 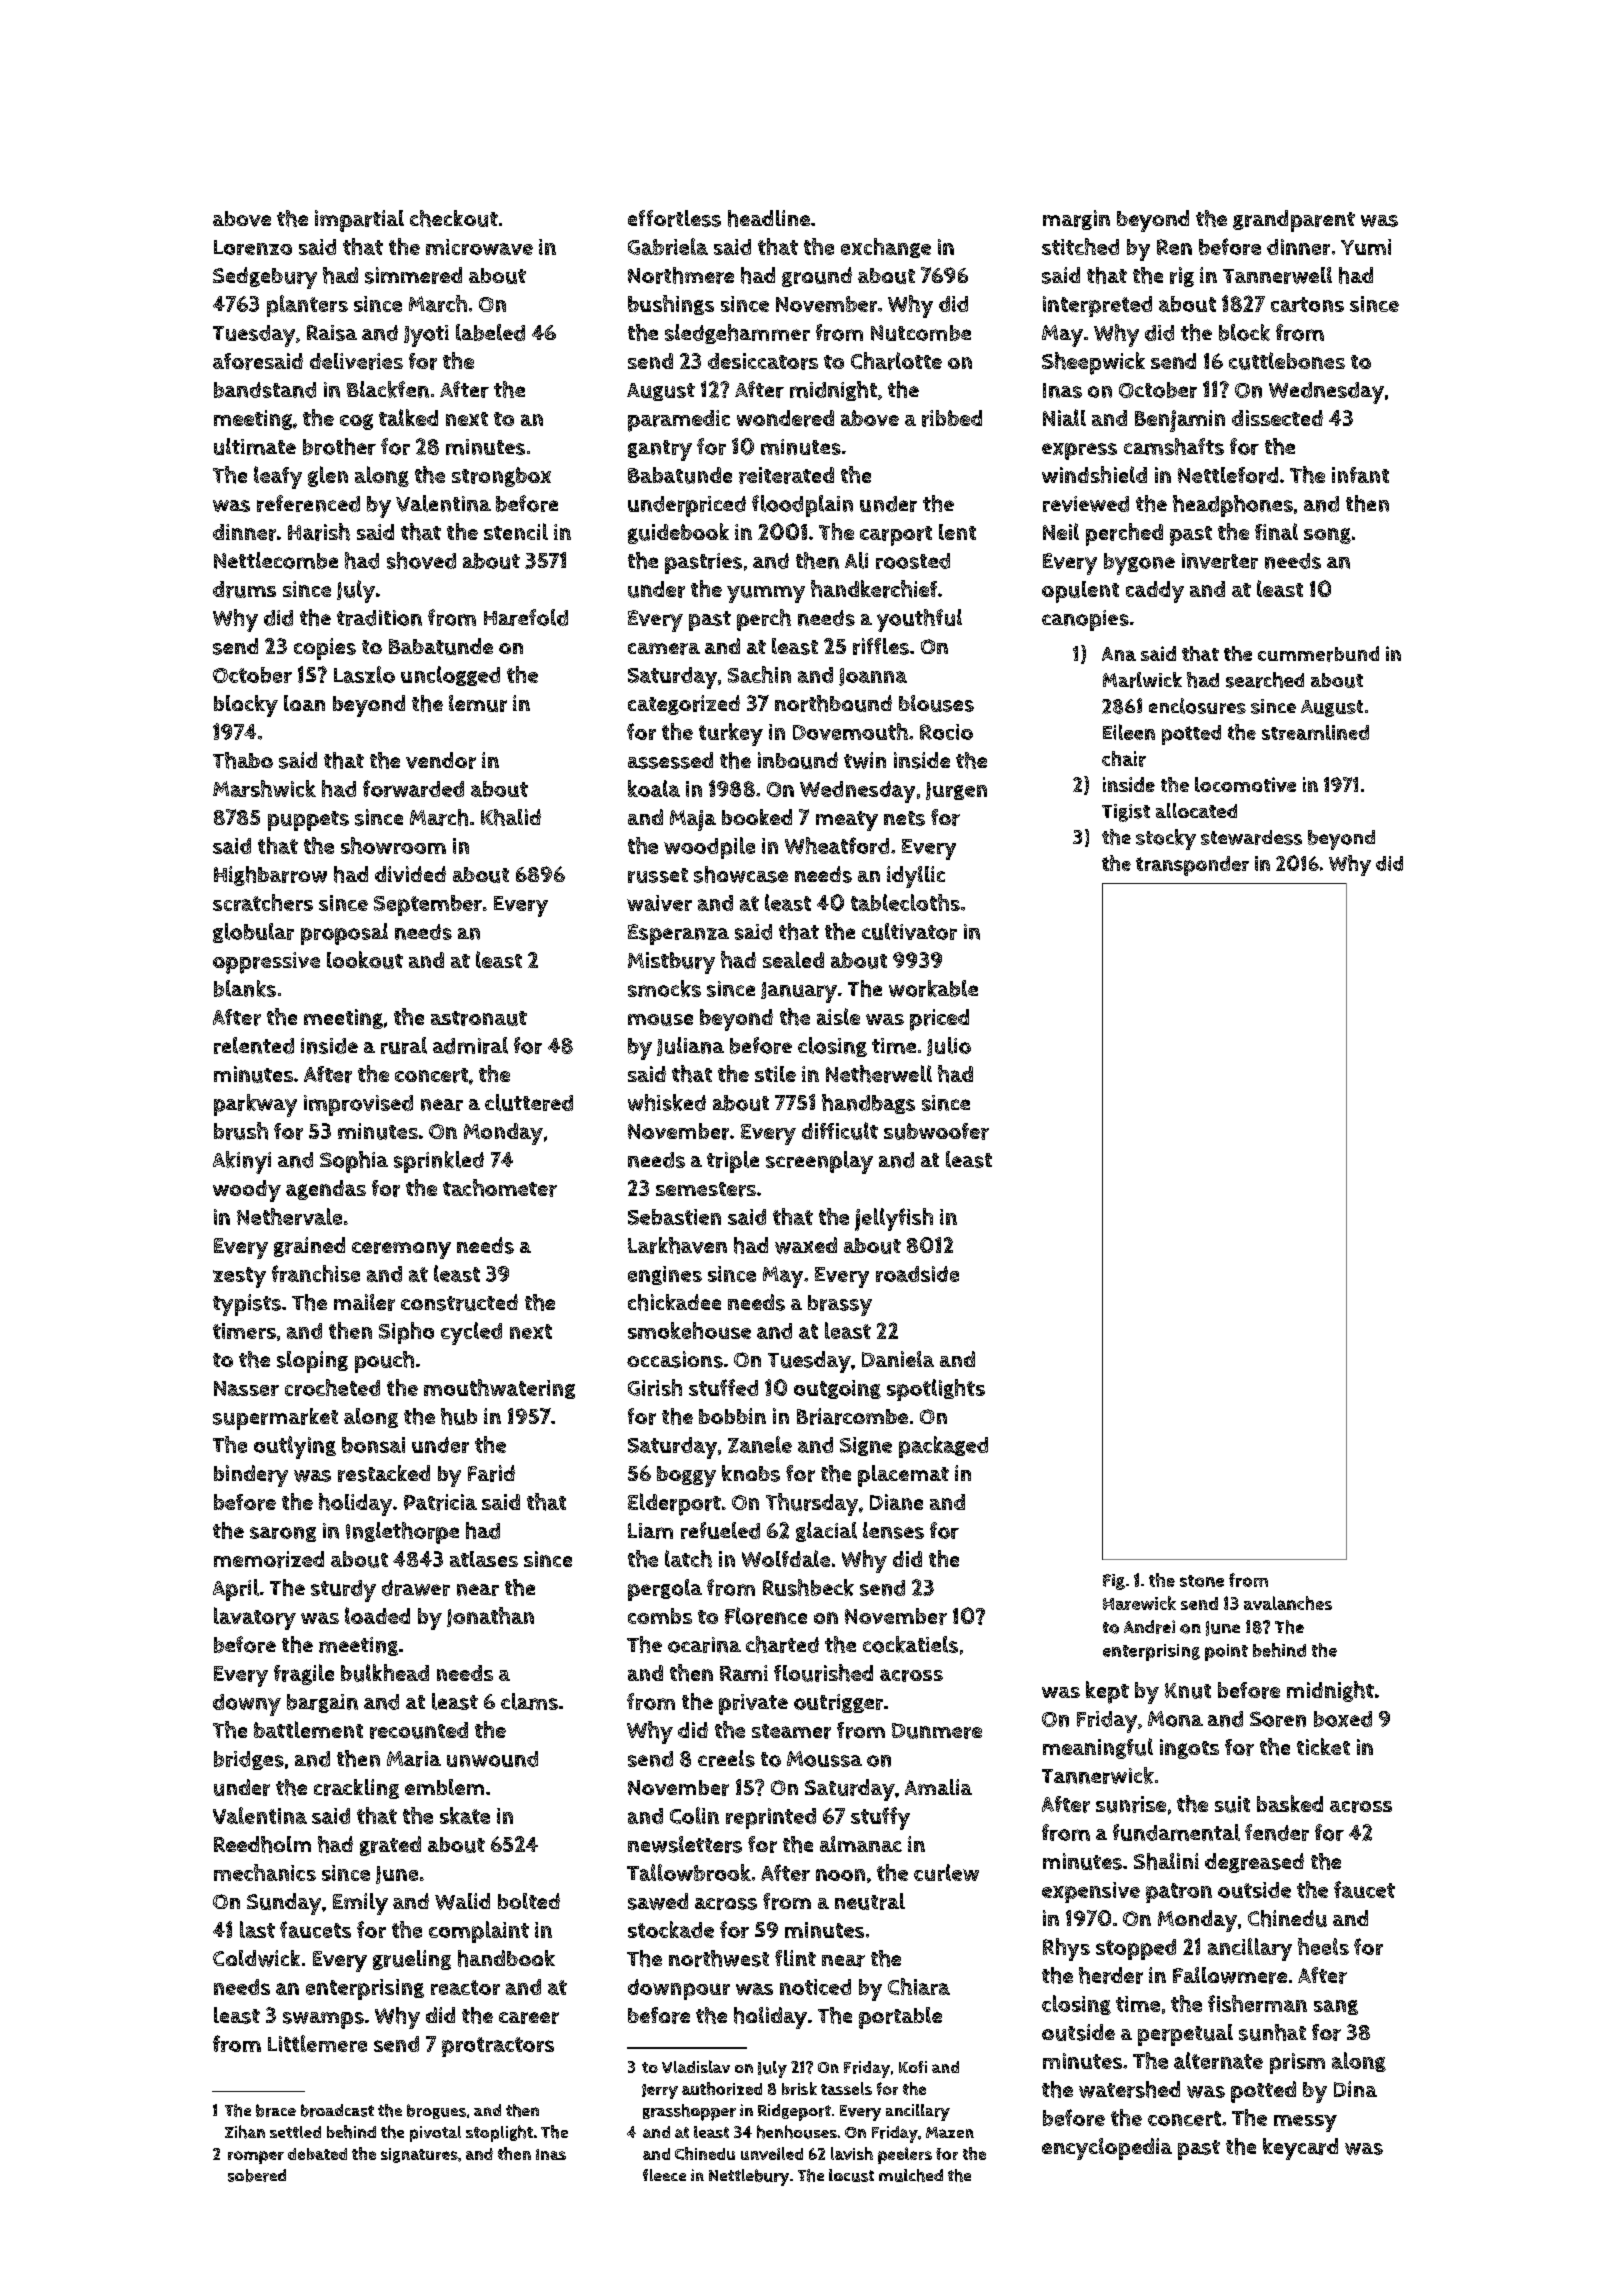 What do you see at coordinates (358, 1105) in the page?
I see `improvised` at bounding box center [358, 1105].
